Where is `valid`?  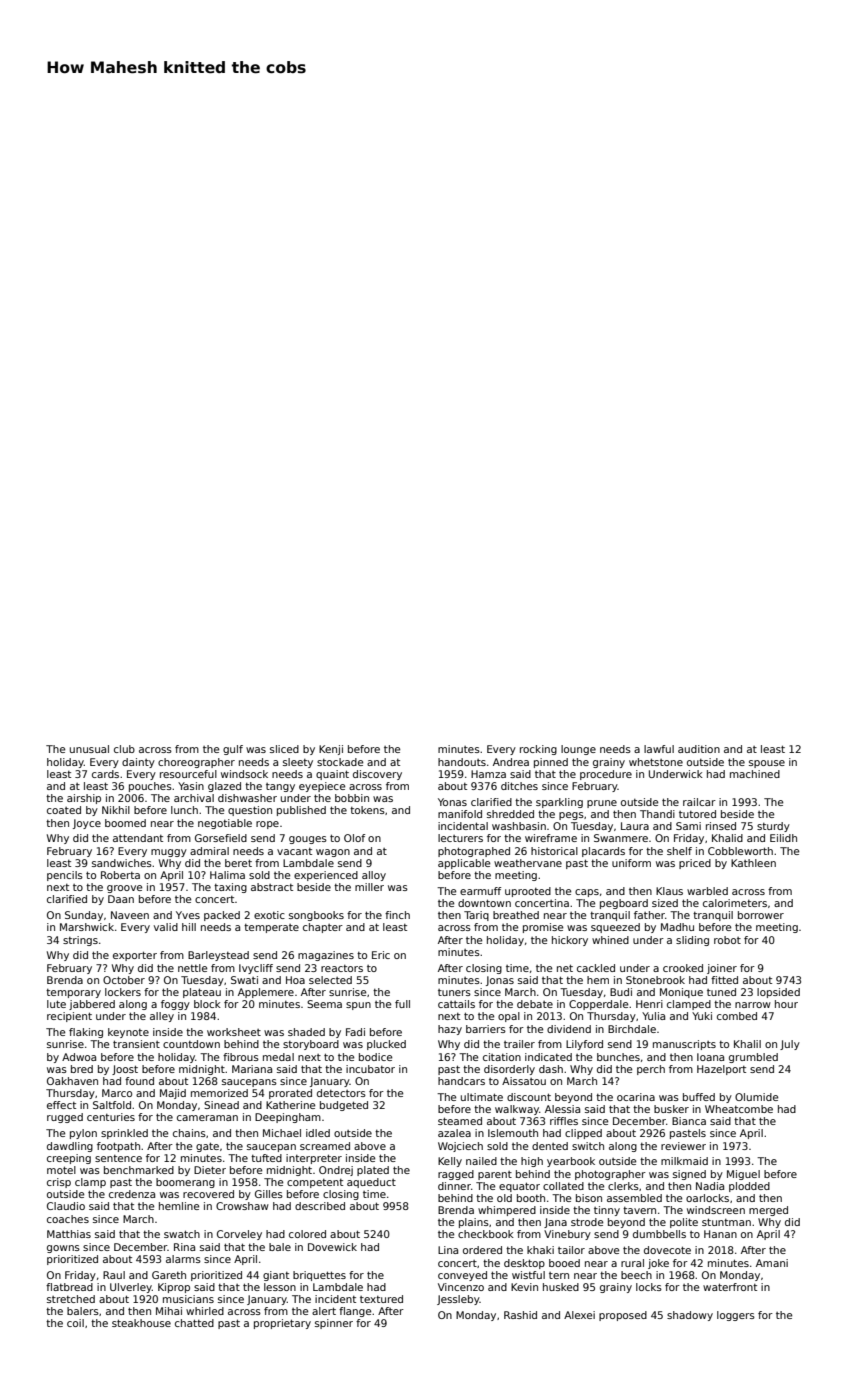
valid is located at coordinates (166, 927).
